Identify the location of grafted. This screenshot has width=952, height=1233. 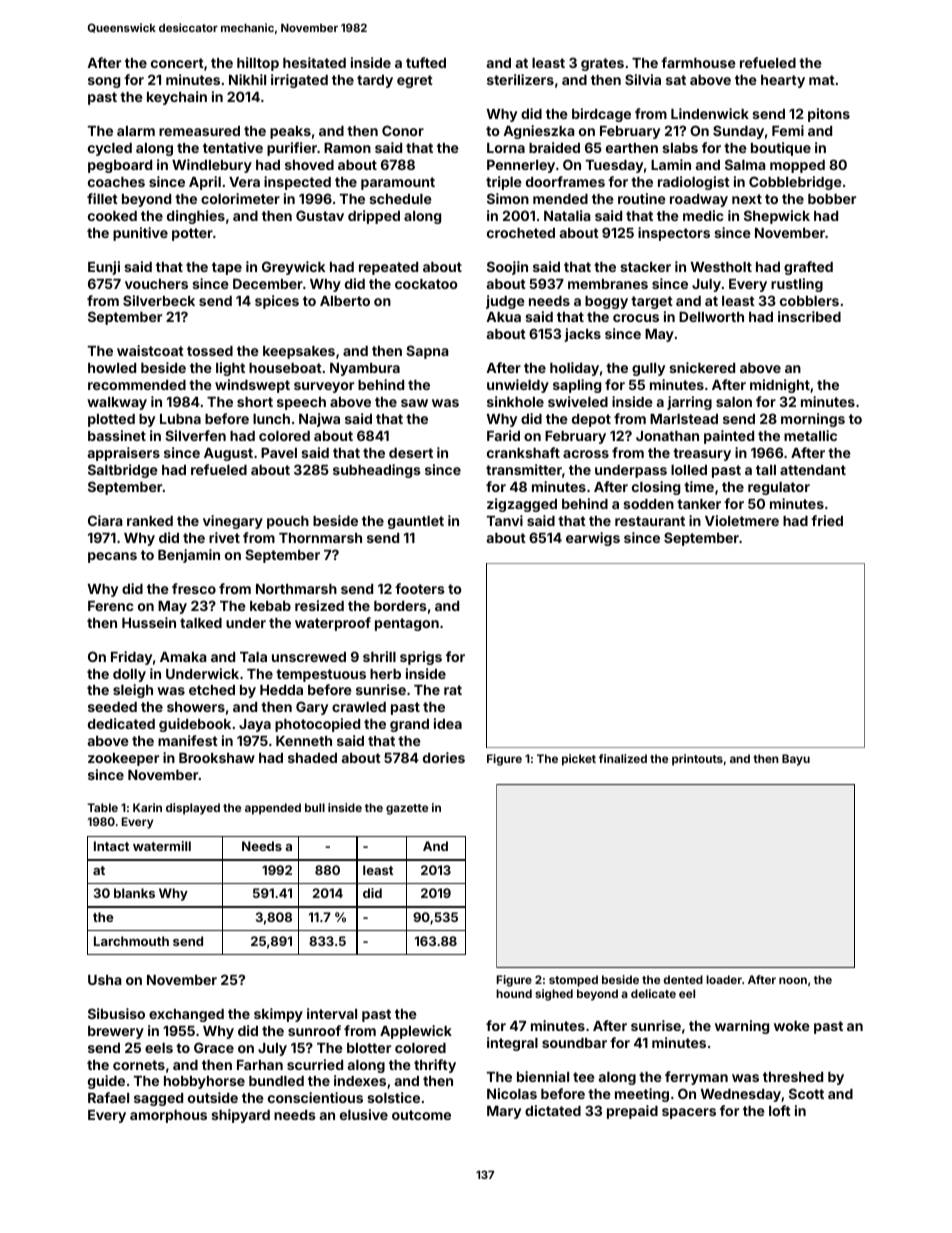
(808, 268).
